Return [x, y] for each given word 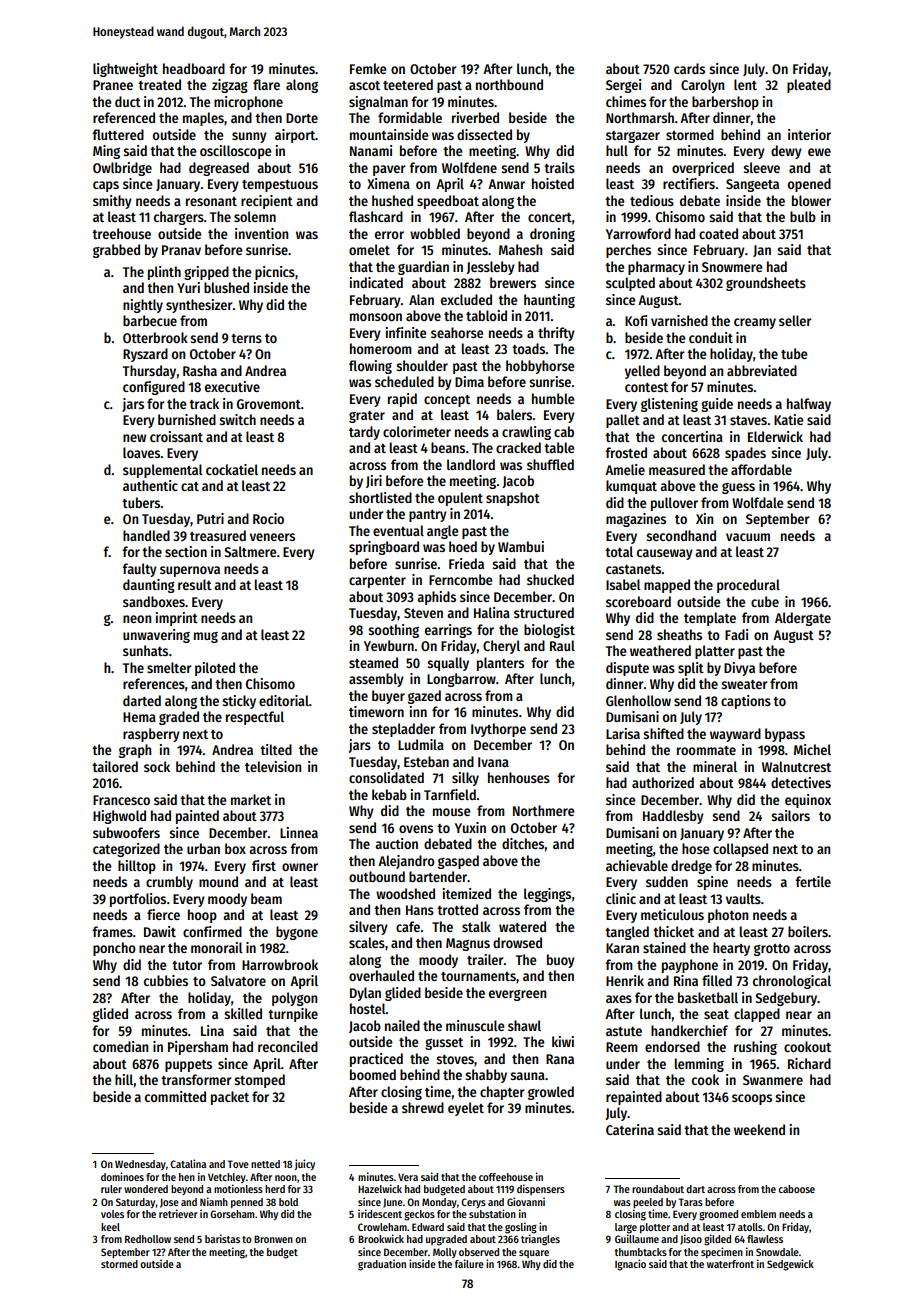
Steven [423, 613]
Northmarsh [640, 117]
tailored [115, 766]
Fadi [736, 634]
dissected [484, 134]
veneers [272, 537]
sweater [744, 684]
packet [230, 1098]
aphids [436, 598]
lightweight [125, 70]
